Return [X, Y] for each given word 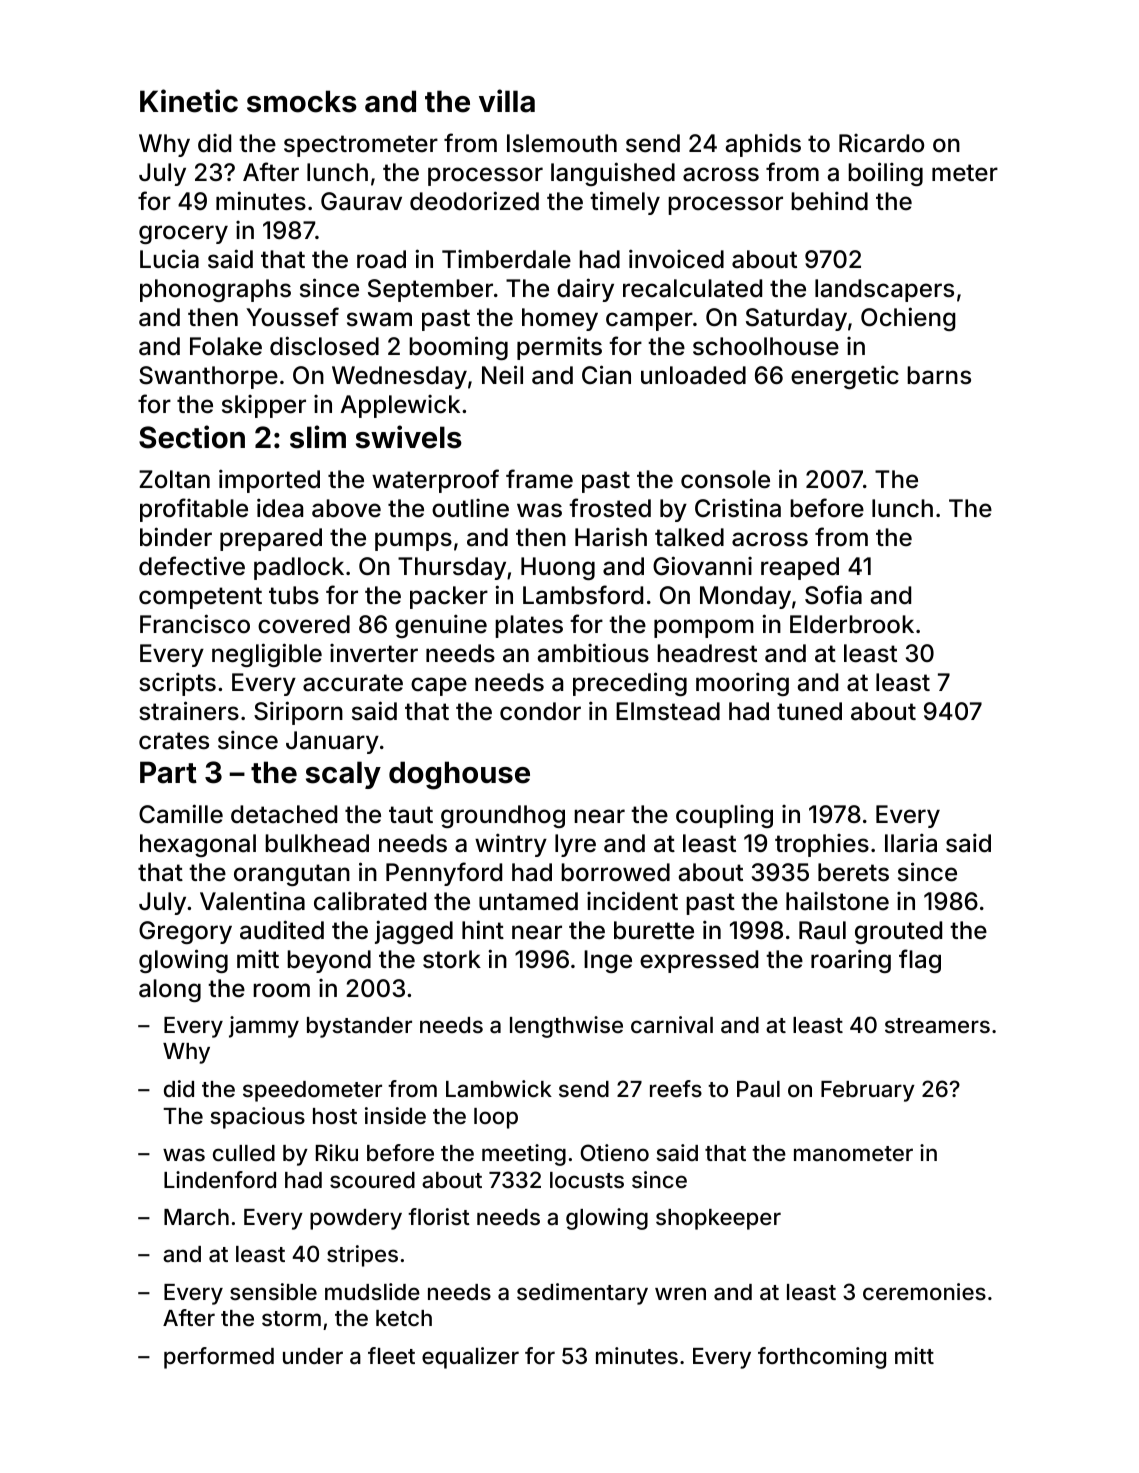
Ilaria [911, 843]
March [196, 1217]
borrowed [615, 872]
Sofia [833, 595]
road [381, 259]
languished [613, 174]
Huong [558, 568]
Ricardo [881, 143]
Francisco [195, 624]
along [170, 990]
